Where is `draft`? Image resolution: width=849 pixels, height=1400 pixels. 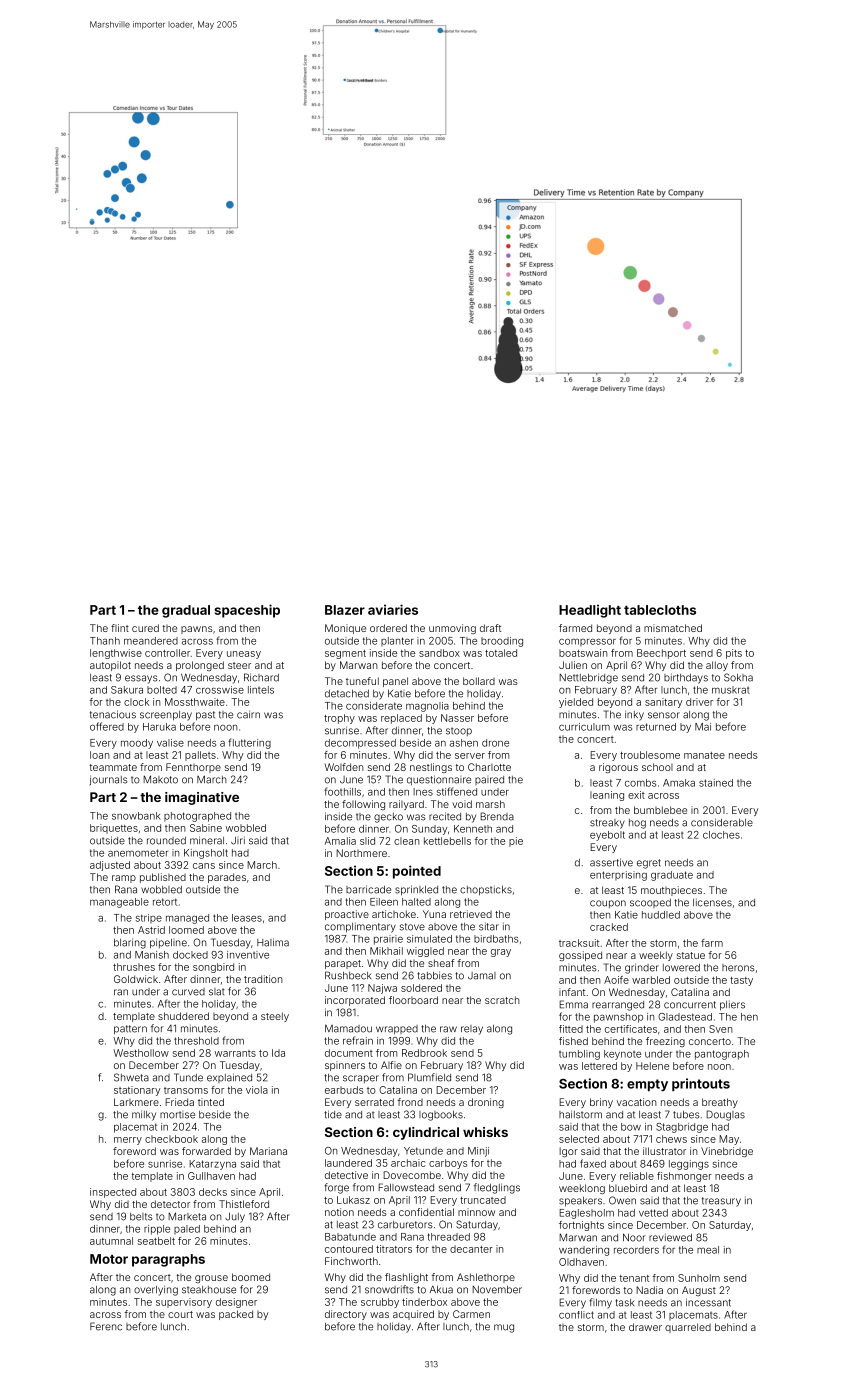
draft is located at coordinates (490, 628).
